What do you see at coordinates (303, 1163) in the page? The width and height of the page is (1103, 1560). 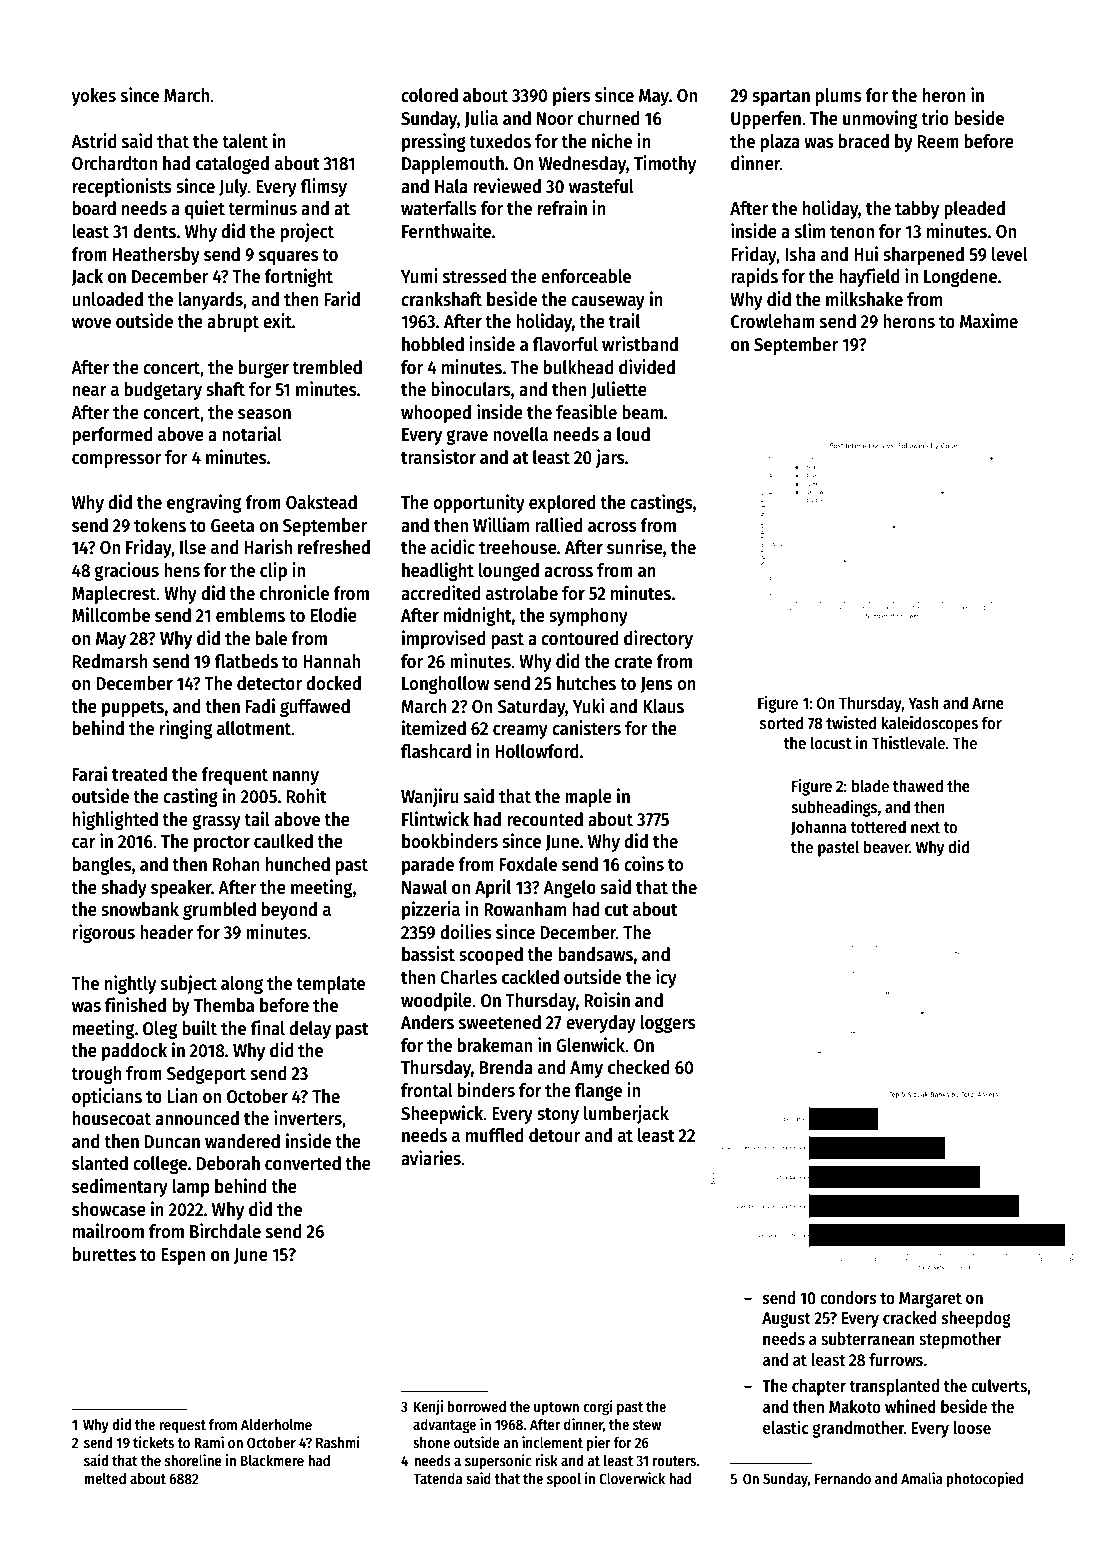 I see `converted` at bounding box center [303, 1163].
